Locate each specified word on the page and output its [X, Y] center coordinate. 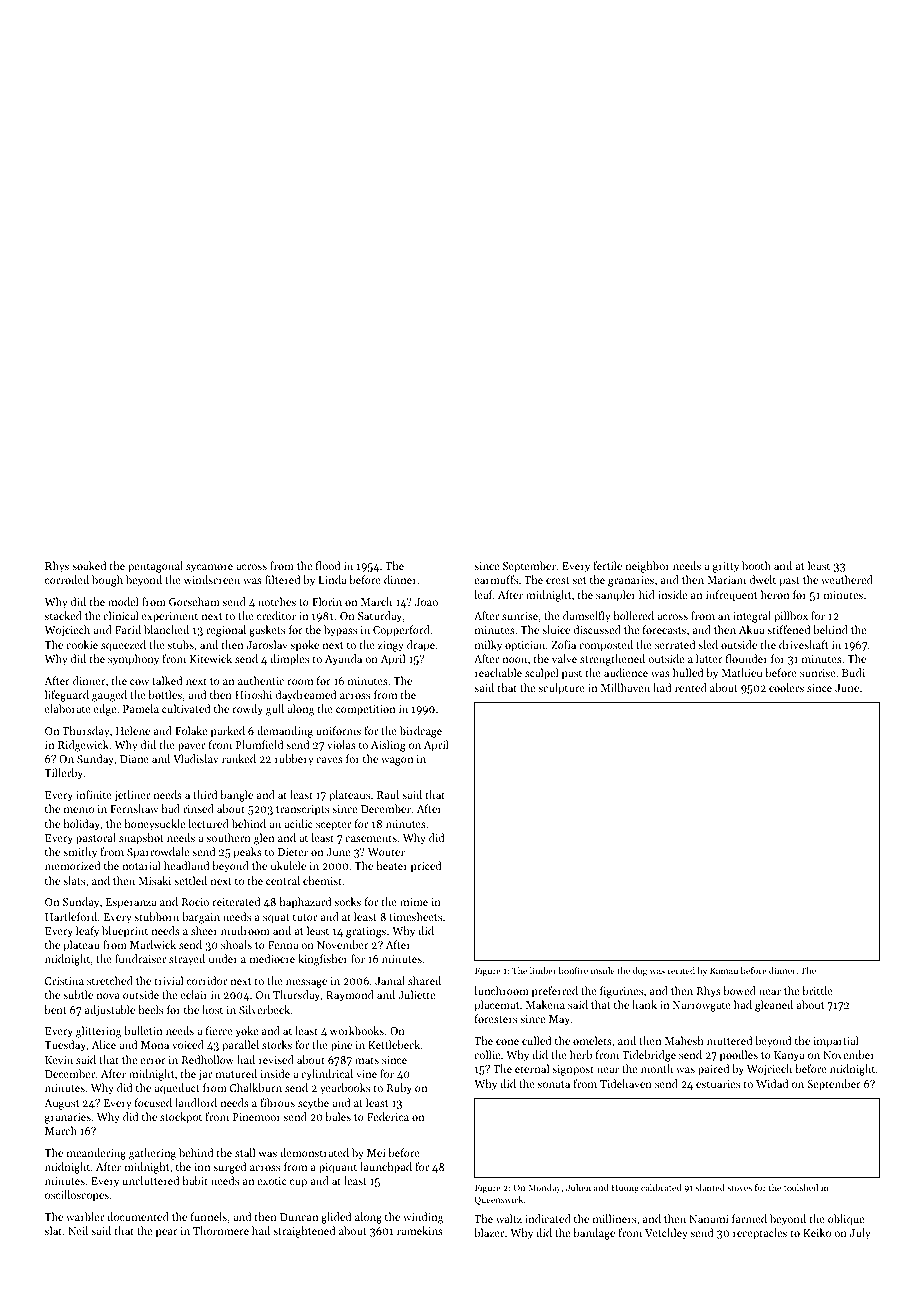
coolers [786, 687]
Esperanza [131, 903]
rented [691, 687]
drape [421, 646]
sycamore [209, 568]
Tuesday [65, 1046]
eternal [532, 1068]
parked [228, 732]
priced [426, 867]
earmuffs [496, 579]
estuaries [718, 1084]
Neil [78, 1230]
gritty [726, 567]
